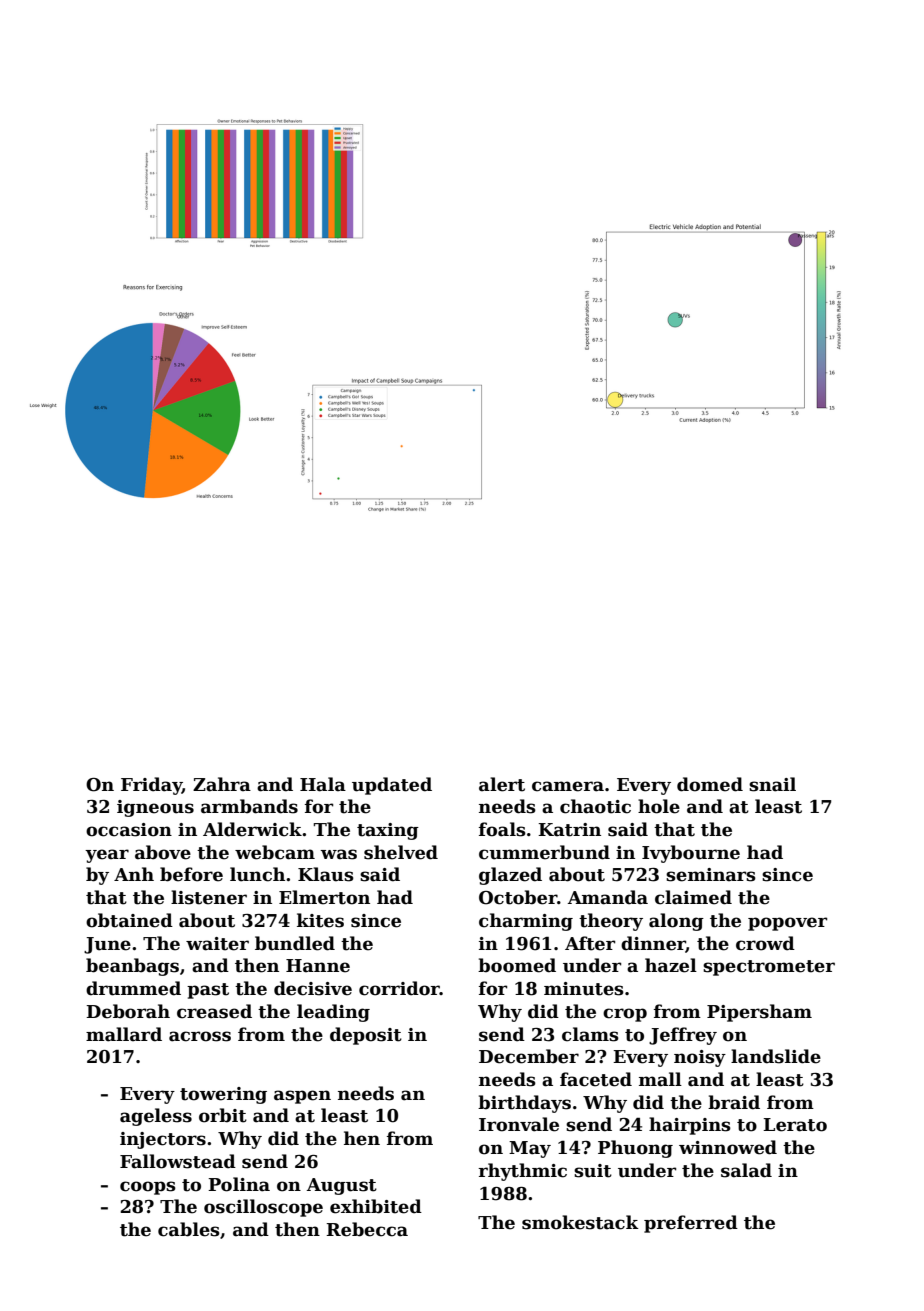  I want to click on preferred, so click(691, 1224).
